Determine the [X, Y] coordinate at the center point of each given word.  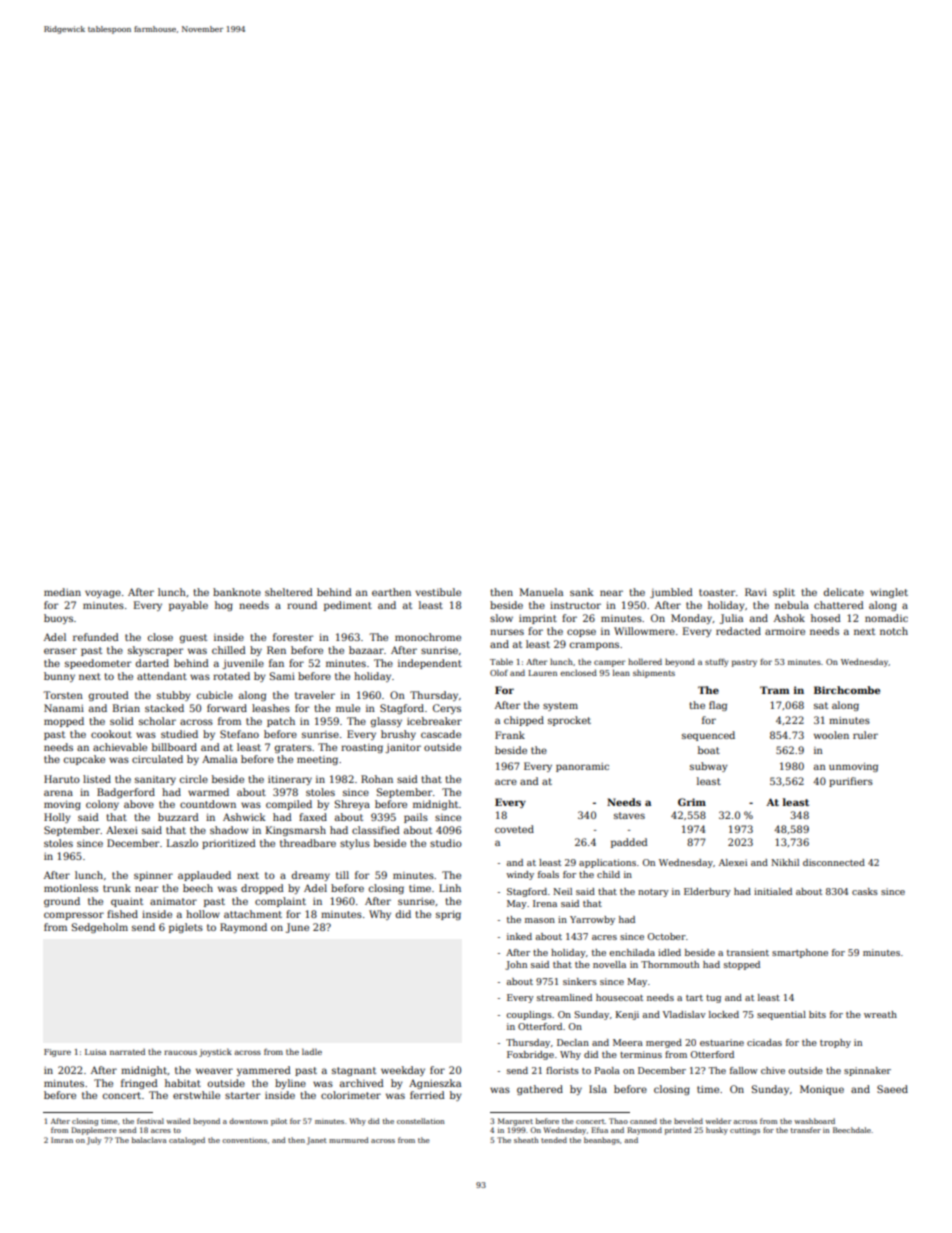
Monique [822, 1090]
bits [817, 1014]
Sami [282, 676]
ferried [427, 1095]
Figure [57, 1053]
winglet [889, 593]
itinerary [290, 780]
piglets [186, 928]
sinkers [580, 981]
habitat [183, 1083]
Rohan [377, 779]
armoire [785, 631]
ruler [865, 735]
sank [582, 592]
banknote [237, 592]
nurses [507, 632]
